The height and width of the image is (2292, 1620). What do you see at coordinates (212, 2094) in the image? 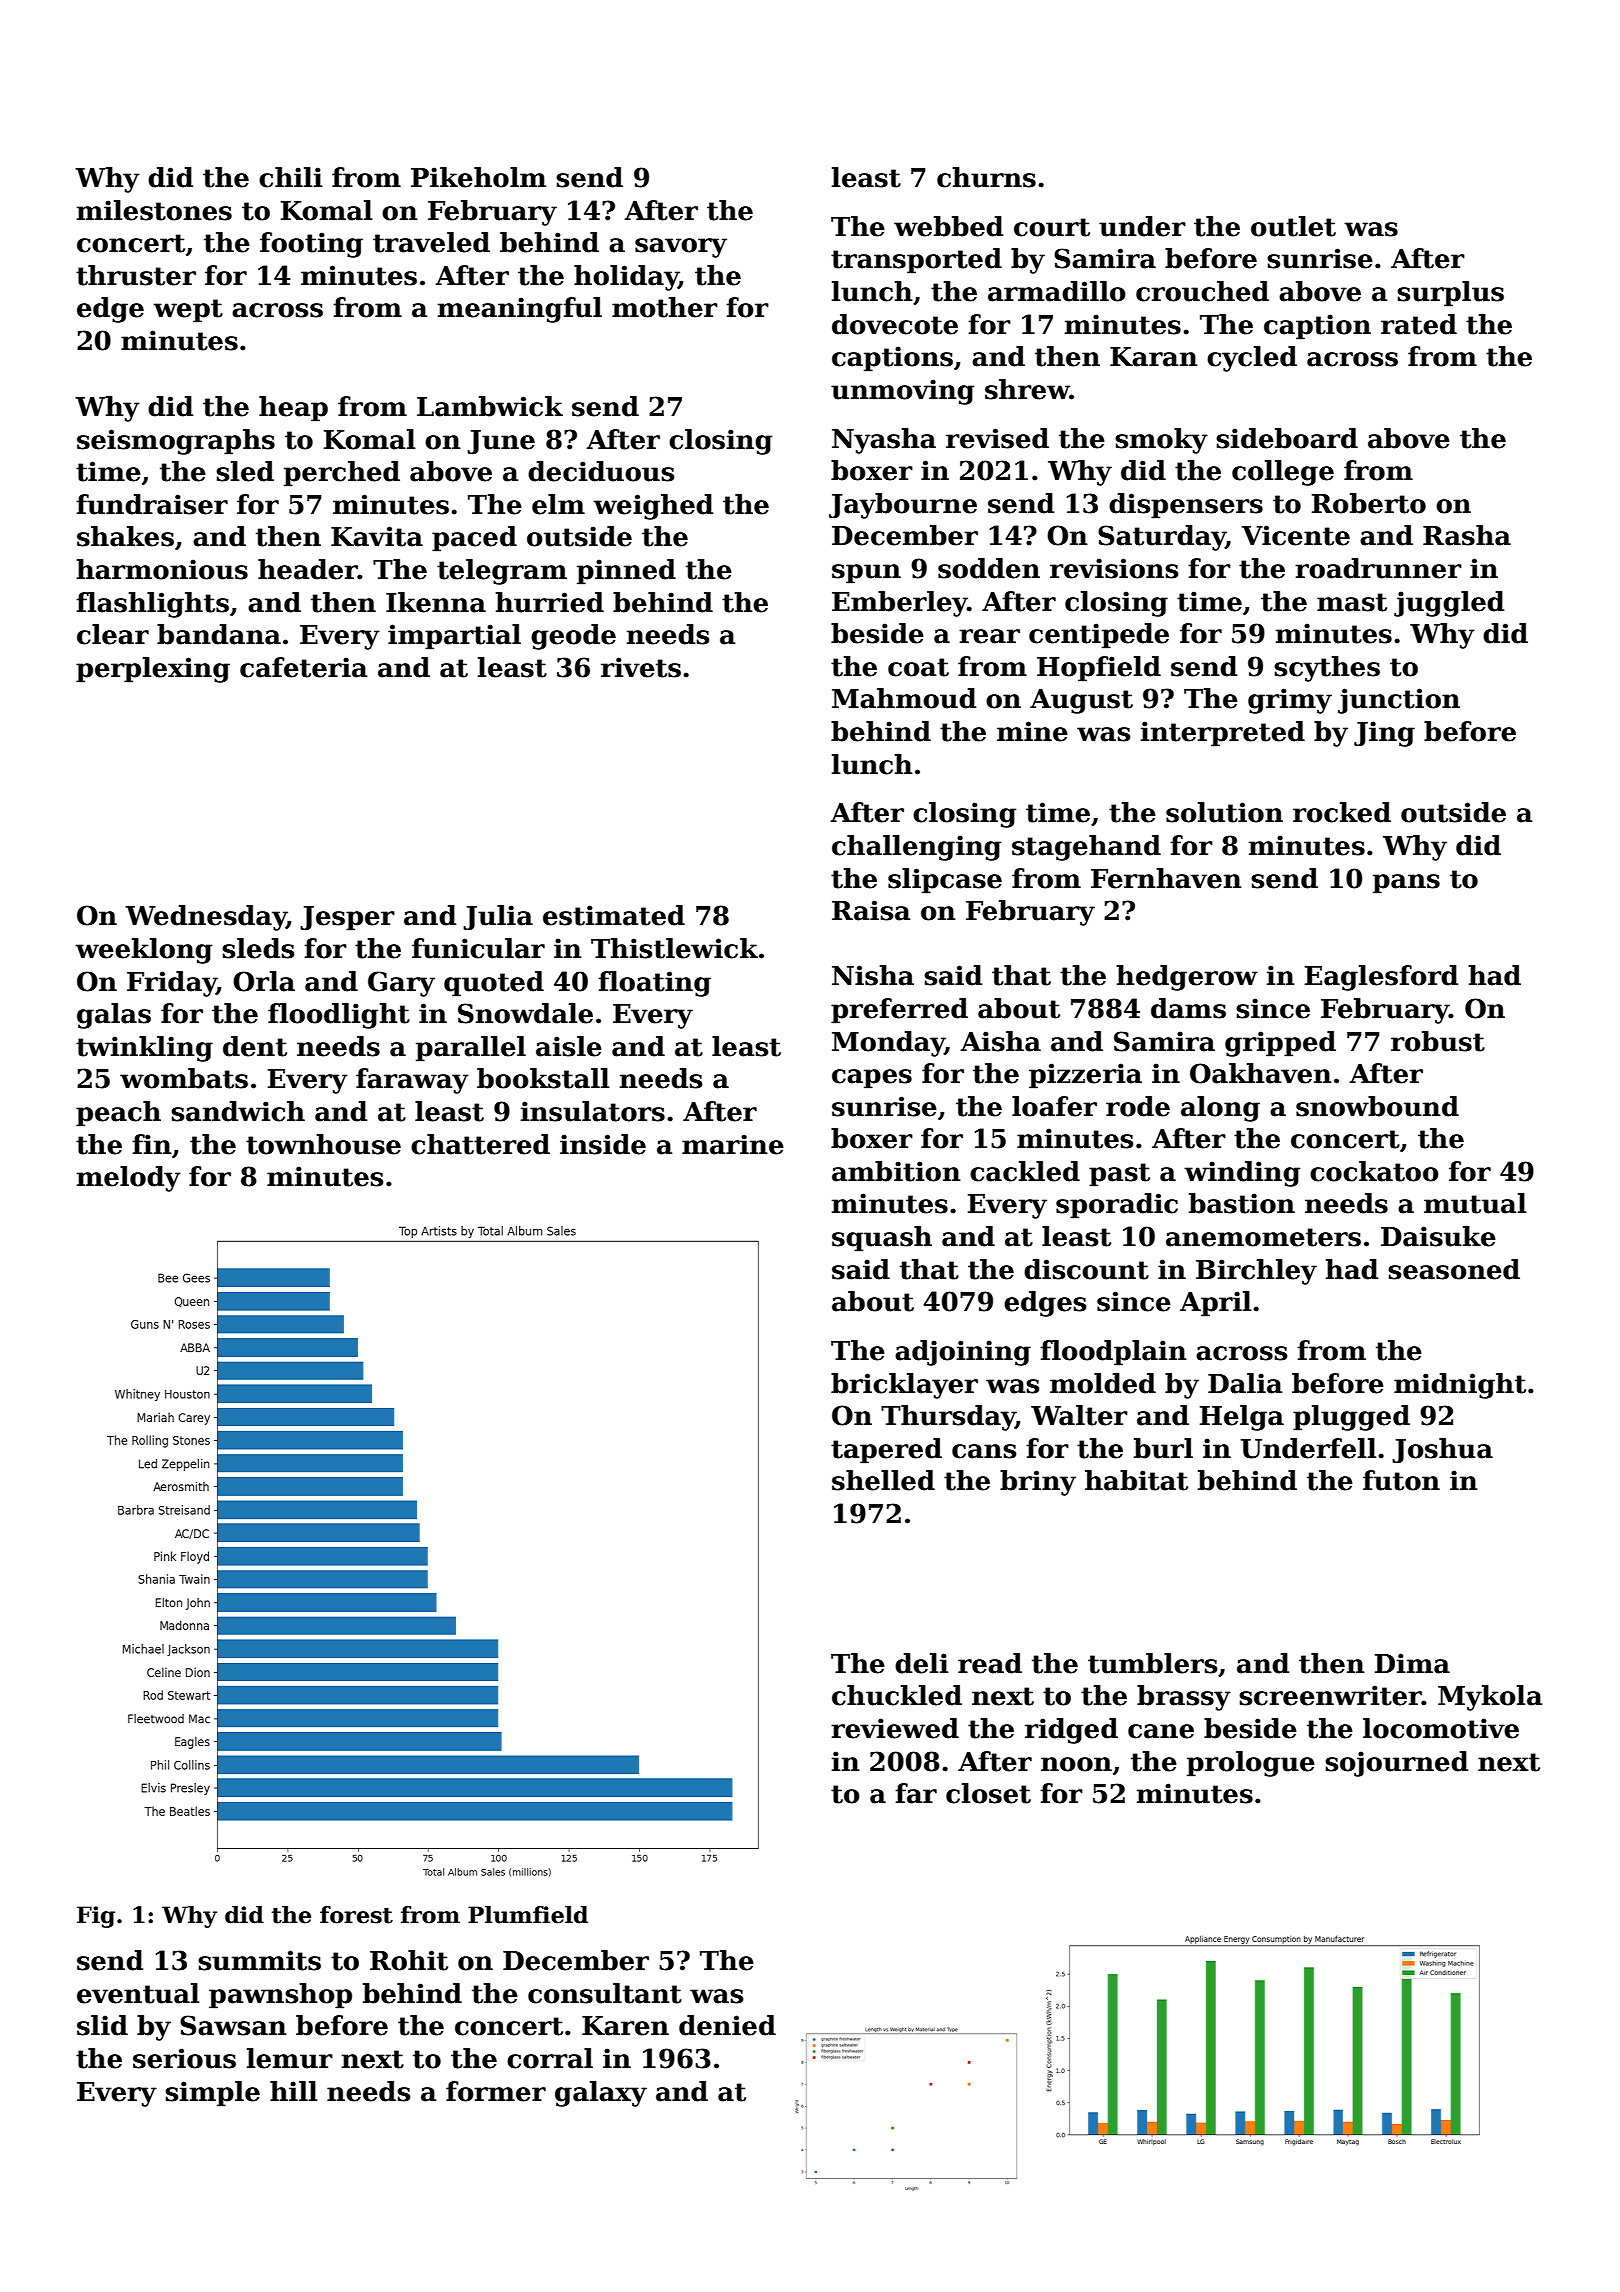
I see `simple` at bounding box center [212, 2094].
